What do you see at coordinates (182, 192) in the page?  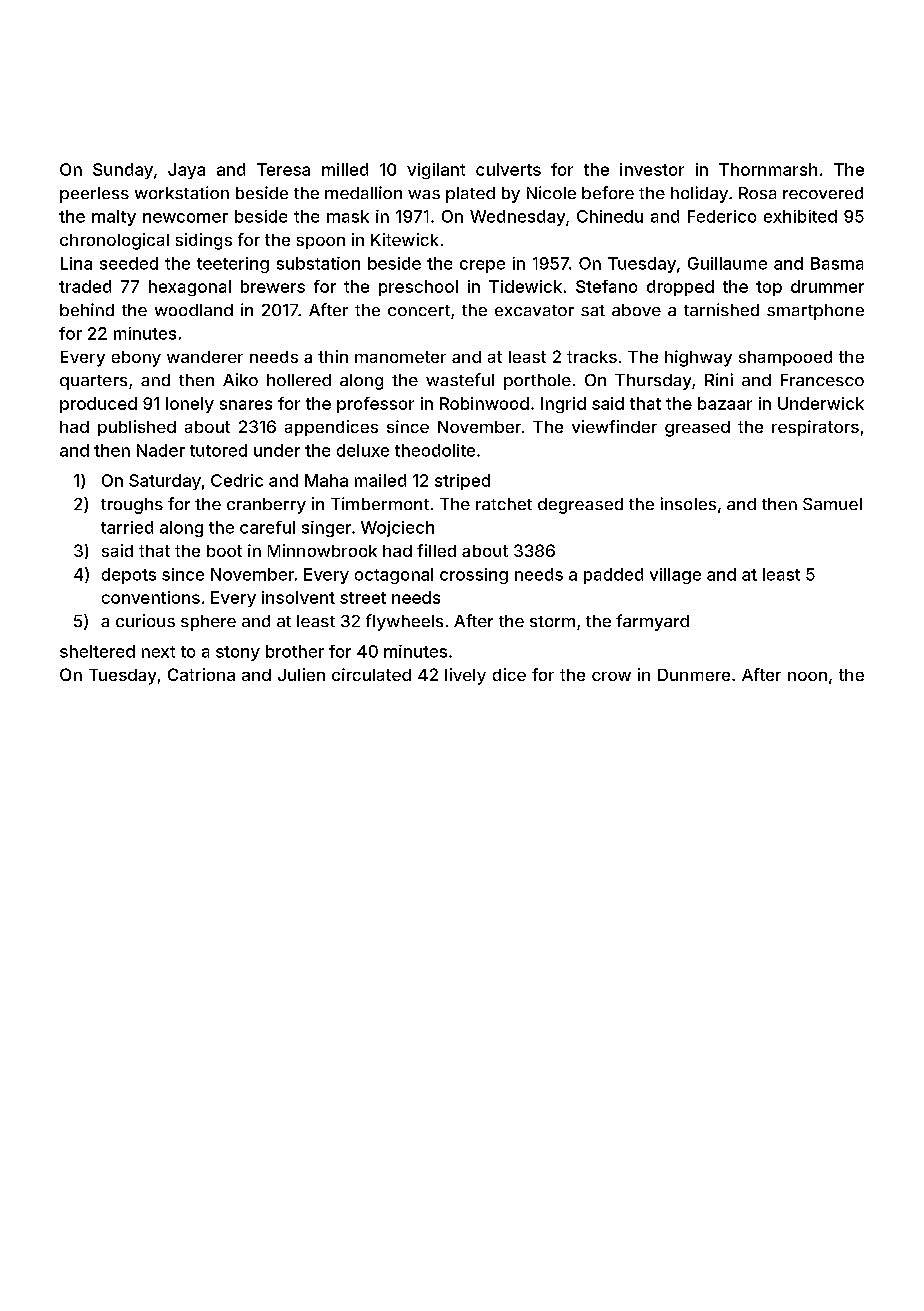 I see `workstation` at bounding box center [182, 192].
